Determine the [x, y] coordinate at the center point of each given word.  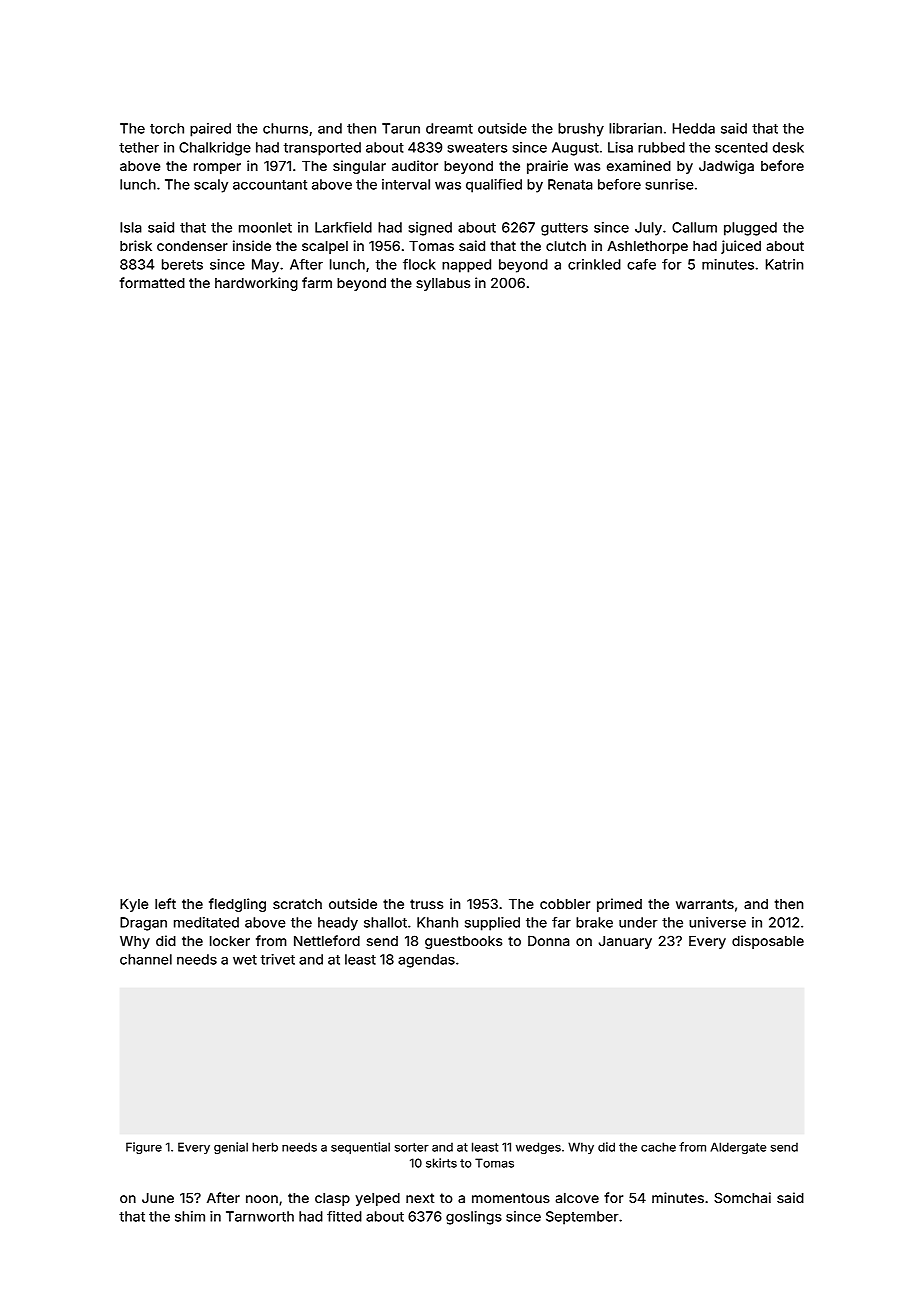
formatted [152, 282]
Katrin [784, 264]
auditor [415, 165]
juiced [741, 247]
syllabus [443, 284]
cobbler [565, 904]
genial [231, 1148]
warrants [705, 904]
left [165, 903]
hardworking [256, 284]
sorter [412, 1147]
